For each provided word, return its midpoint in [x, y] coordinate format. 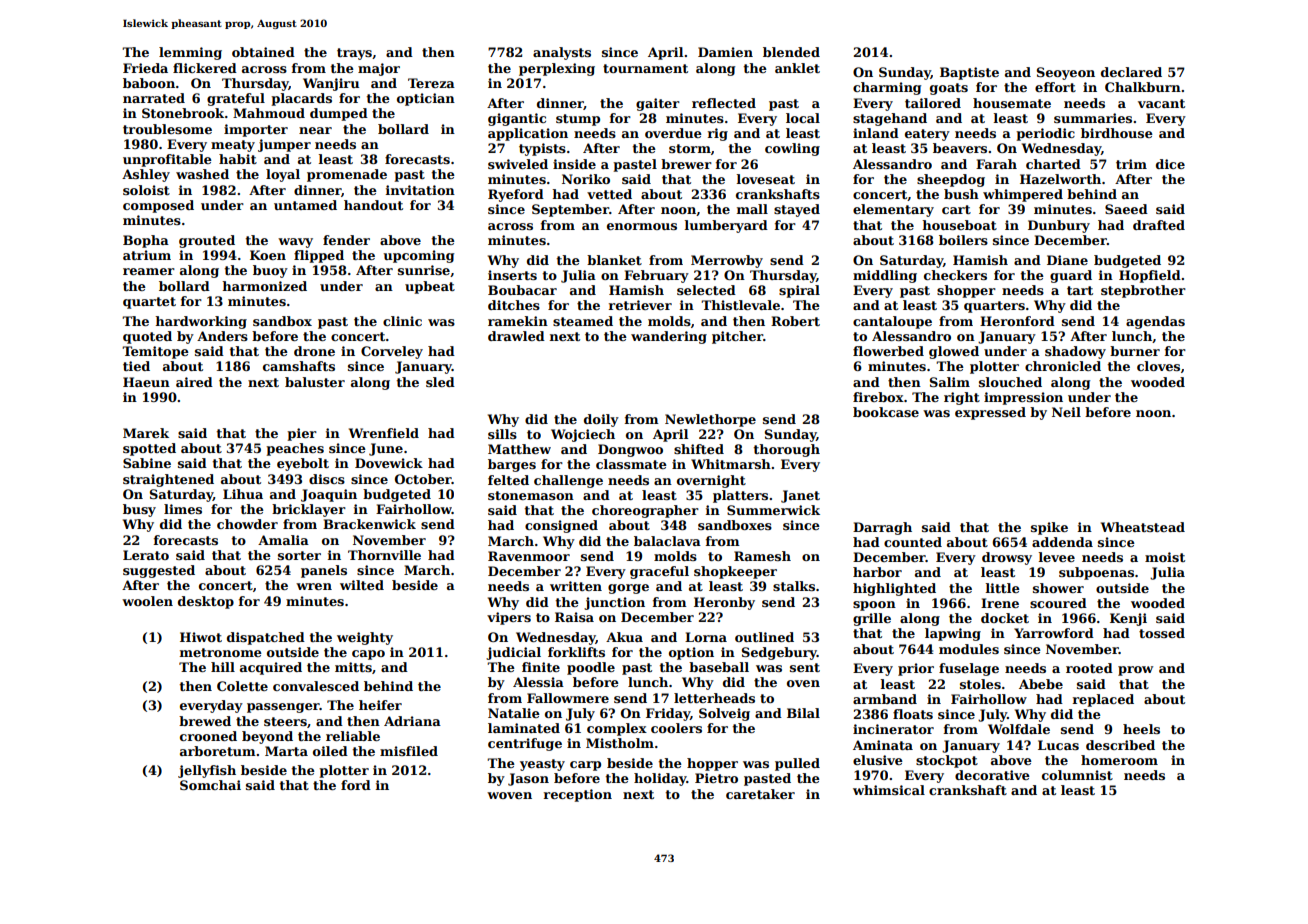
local [803, 118]
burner [1135, 351]
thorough [787, 450]
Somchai [210, 785]
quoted [147, 337]
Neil [1066, 412]
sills [502, 434]
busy [139, 510]
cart [956, 209]
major [379, 69]
